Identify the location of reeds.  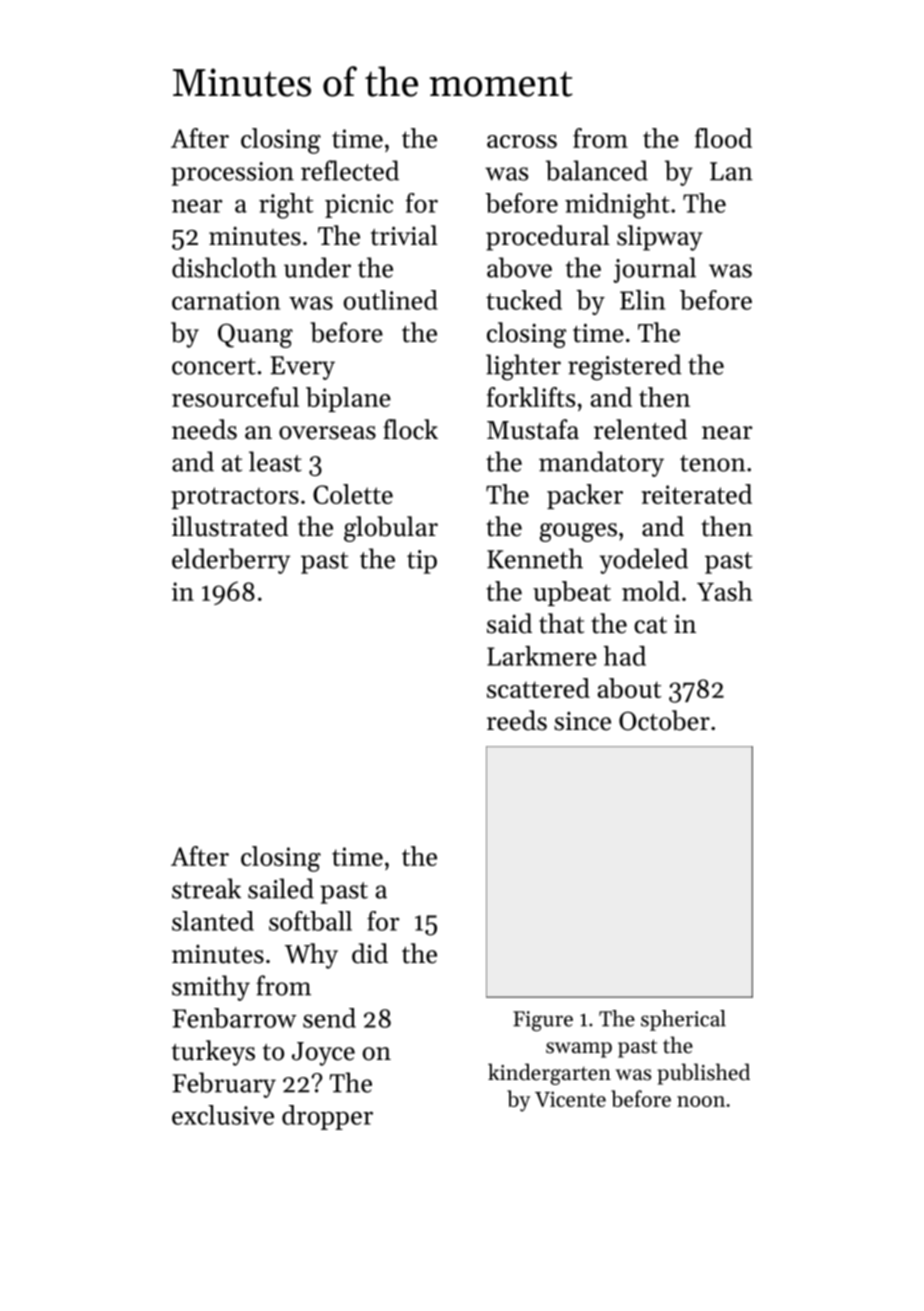
(517, 720).
